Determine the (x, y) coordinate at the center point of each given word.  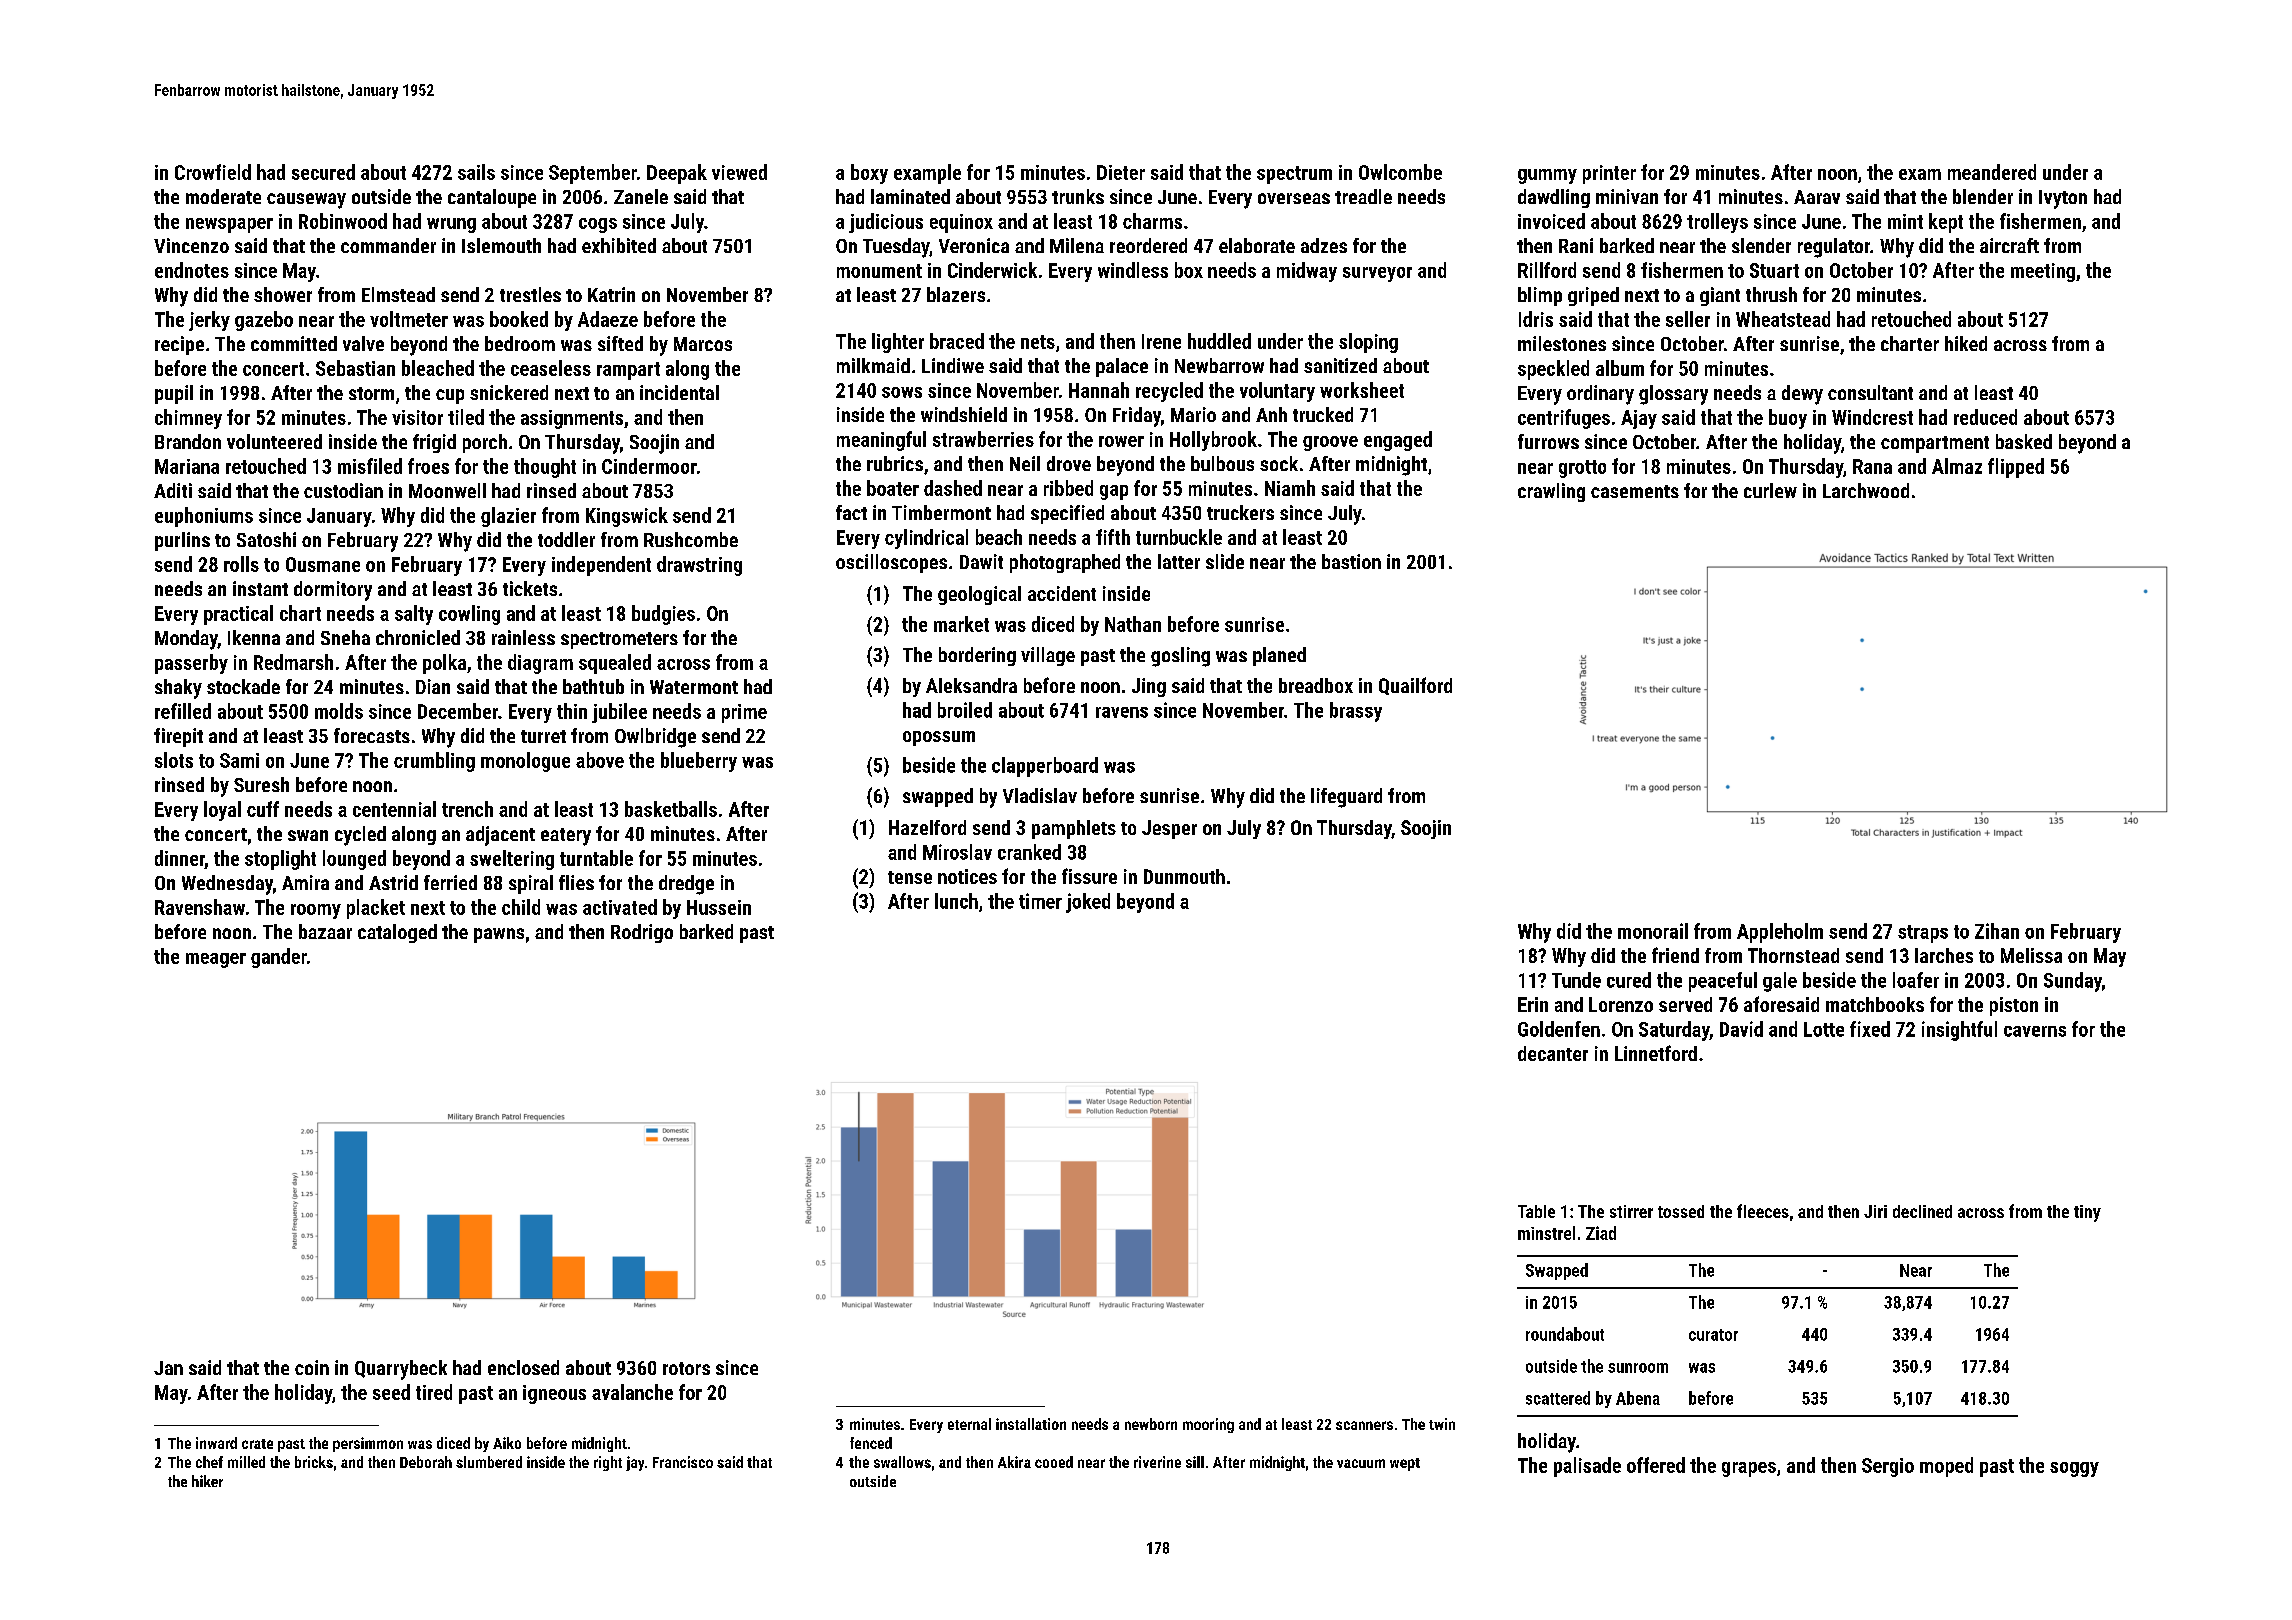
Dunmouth (1184, 876)
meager (216, 960)
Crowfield (213, 172)
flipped (2016, 468)
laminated (910, 196)
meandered (1992, 172)
